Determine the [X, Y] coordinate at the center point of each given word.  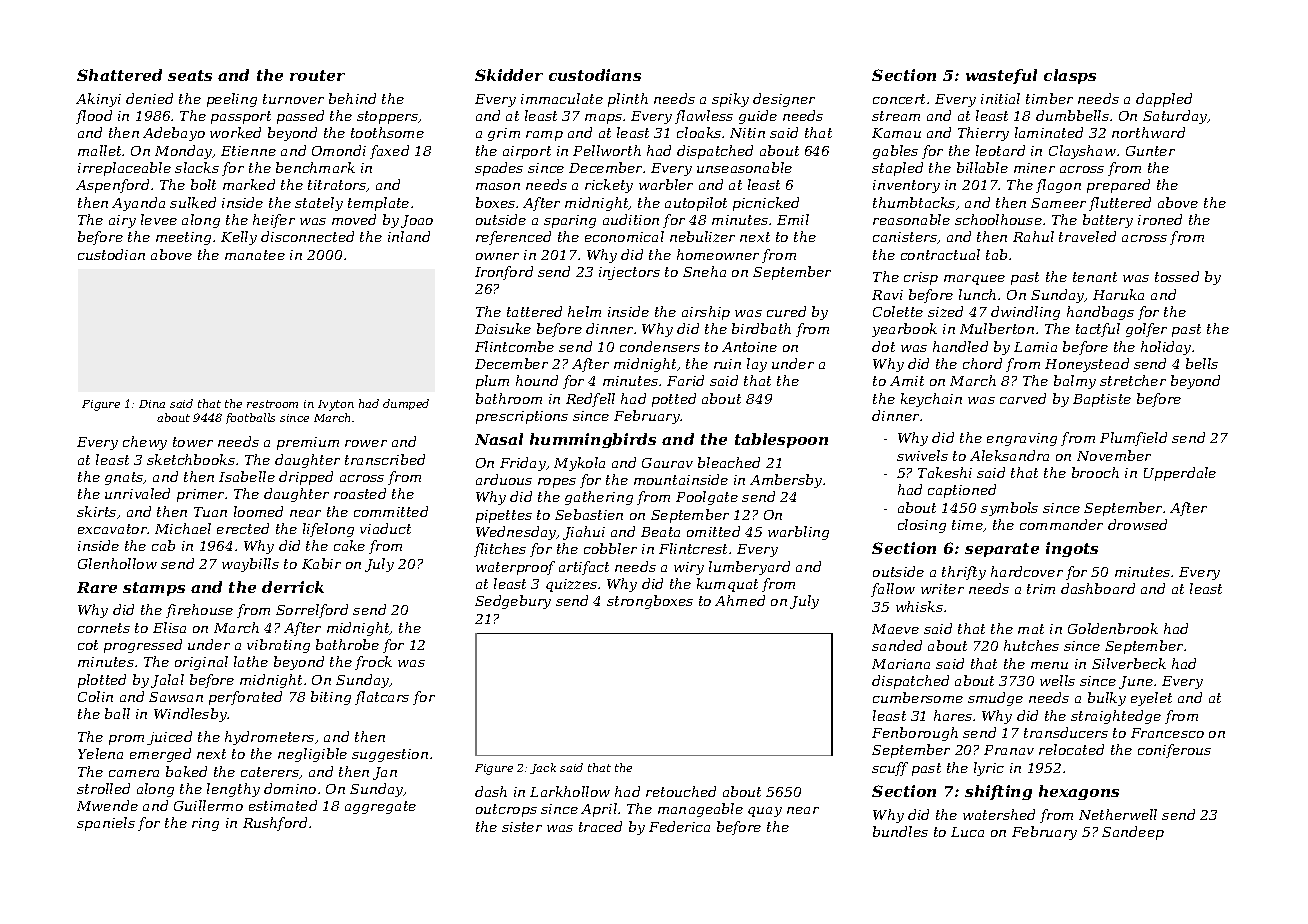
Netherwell [1118, 814]
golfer [1146, 330]
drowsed [1137, 524]
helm [584, 311]
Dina [152, 404]
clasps [1070, 76]
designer [784, 100]
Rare [97, 587]
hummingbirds [593, 440]
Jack [543, 768]
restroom [272, 404]
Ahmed [740, 600]
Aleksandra [1009, 455]
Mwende [107, 805]
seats [190, 75]
